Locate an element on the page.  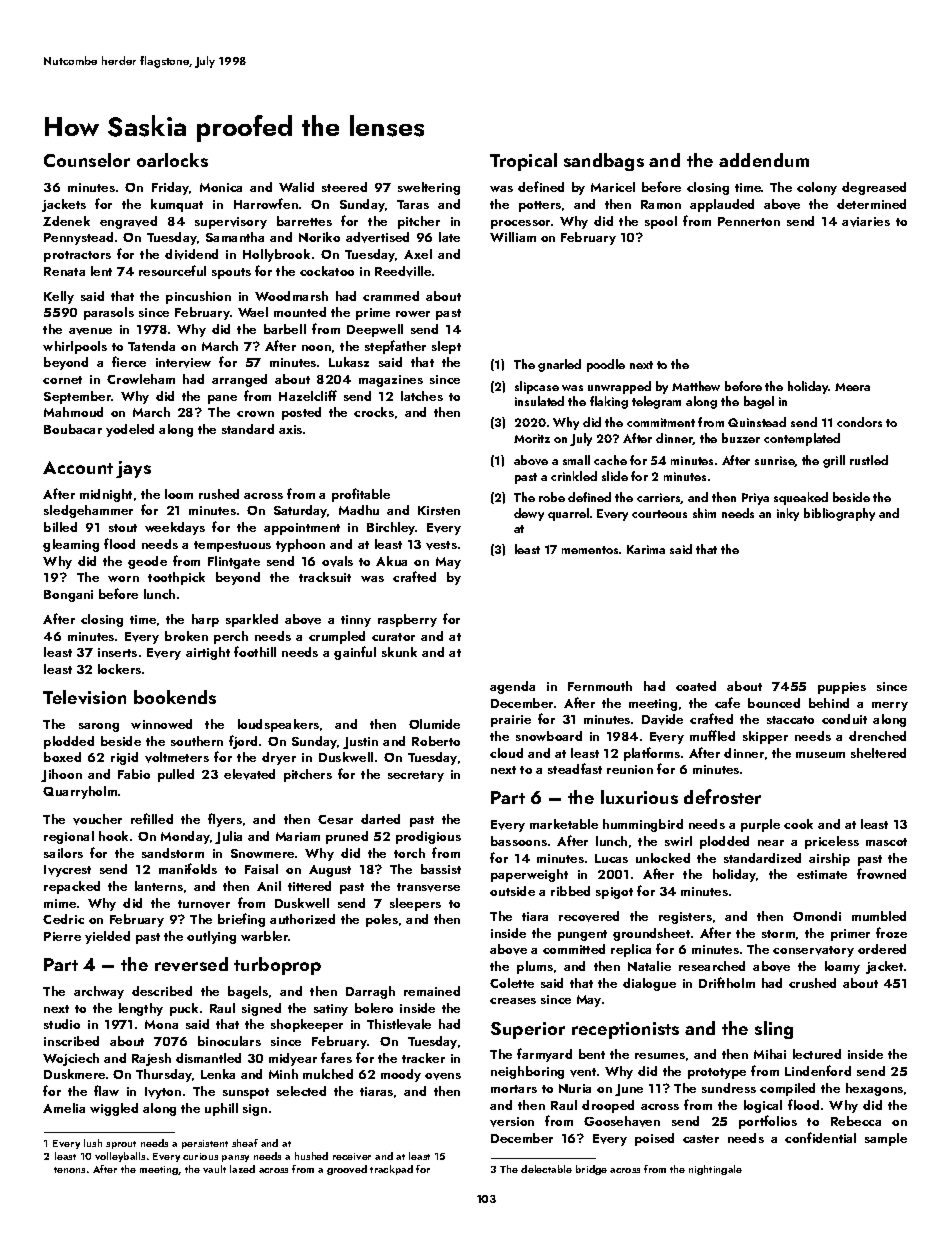
tenons is located at coordinates (69, 1170).
